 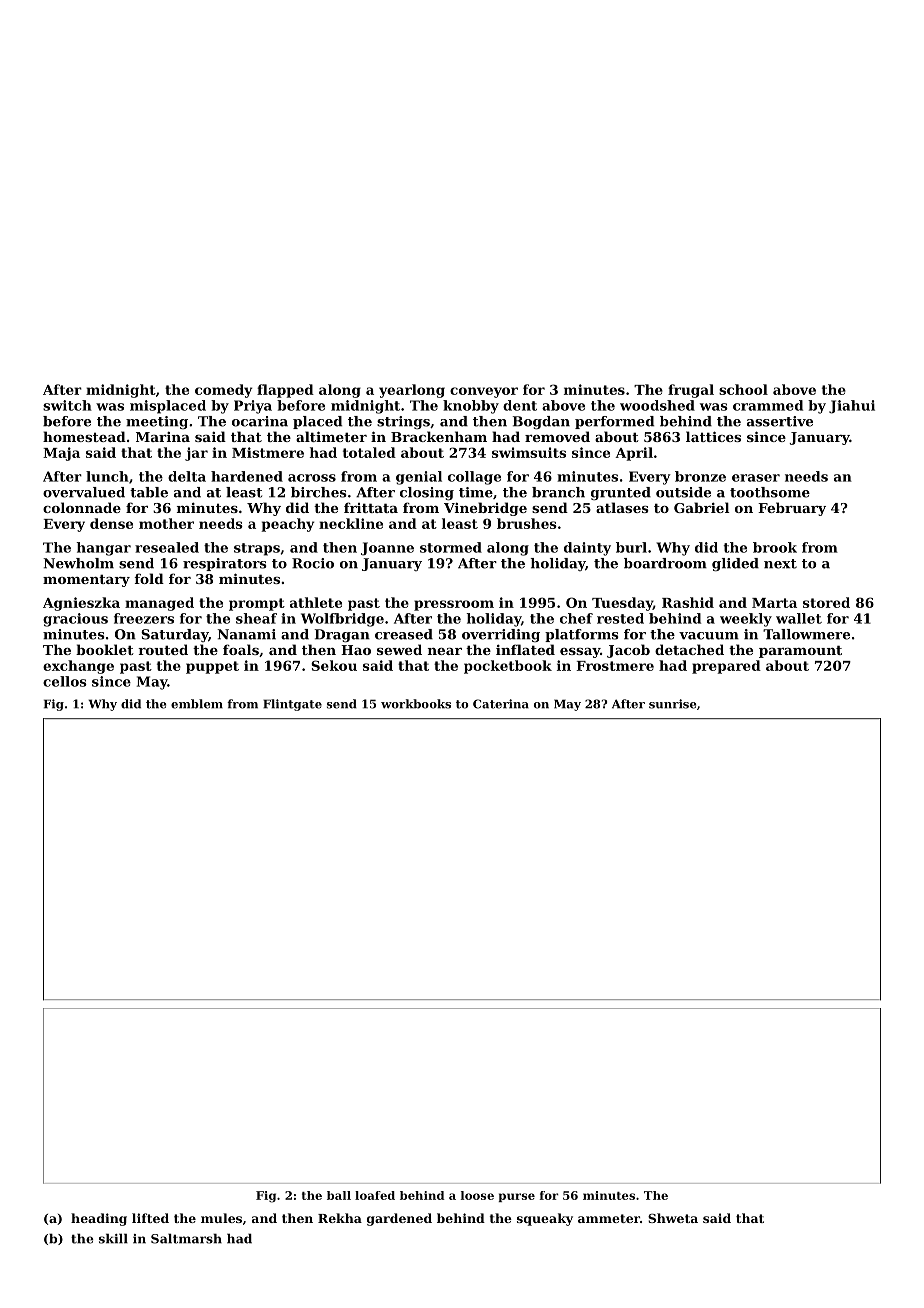 What do you see at coordinates (223, 391) in the image?
I see `comedy` at bounding box center [223, 391].
